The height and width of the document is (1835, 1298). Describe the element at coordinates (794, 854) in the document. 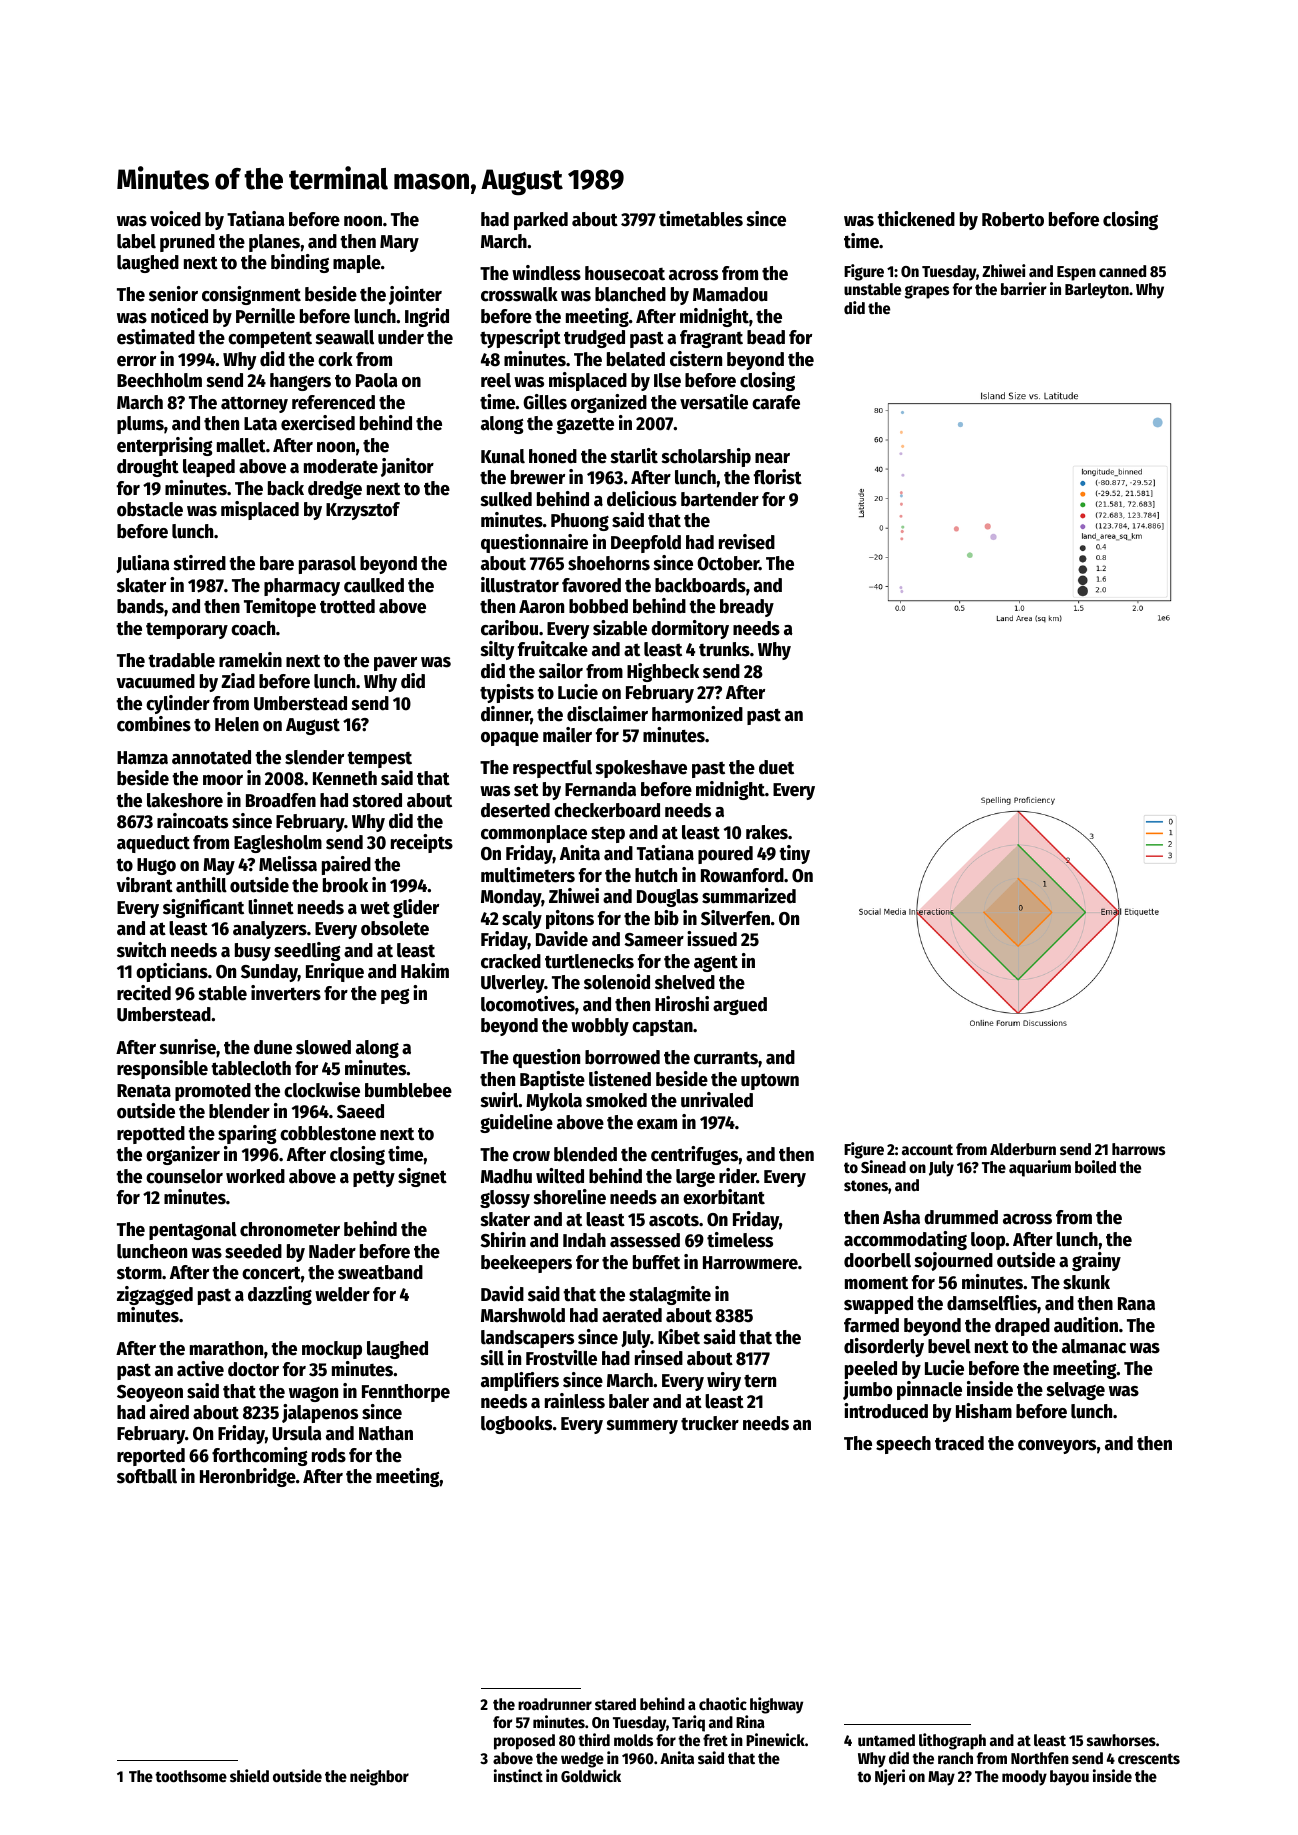

I see `tiny` at that location.
